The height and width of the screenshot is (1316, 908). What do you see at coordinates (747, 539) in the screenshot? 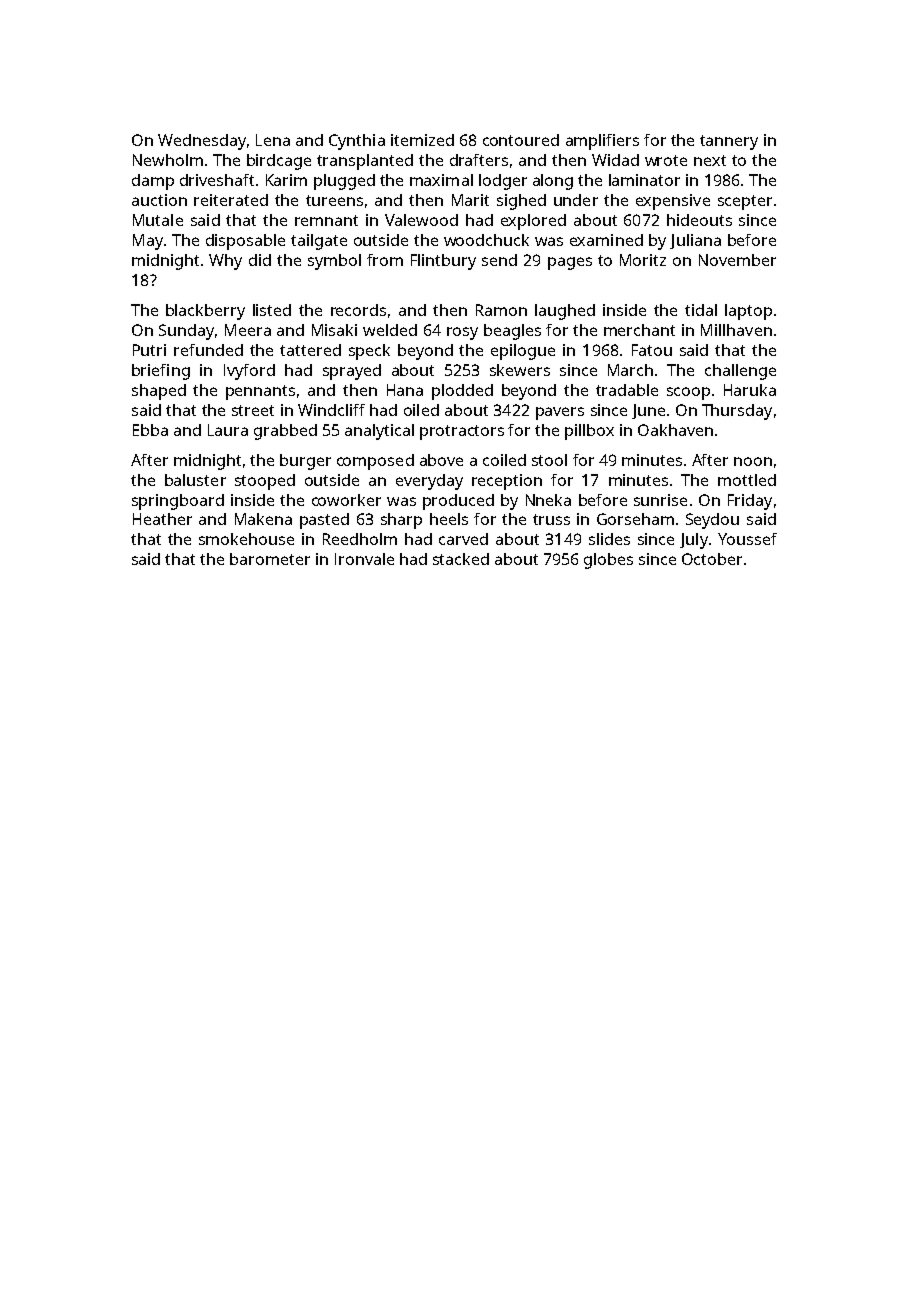
I see `Youssef` at bounding box center [747, 539].
